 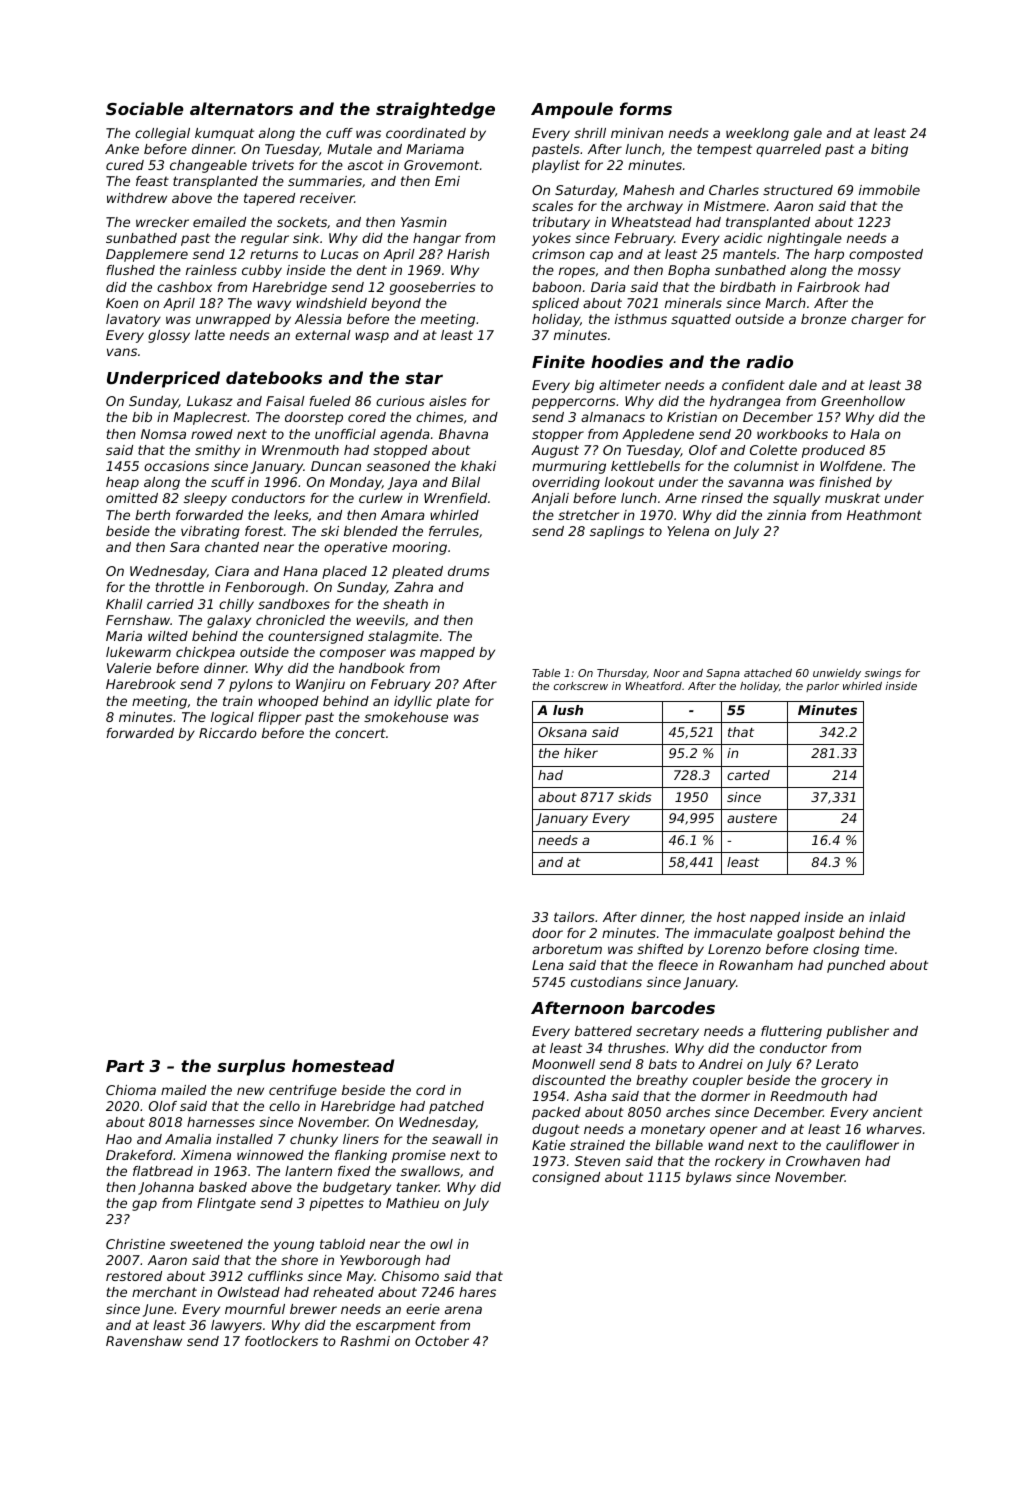 I want to click on unwieldy, so click(x=837, y=674).
